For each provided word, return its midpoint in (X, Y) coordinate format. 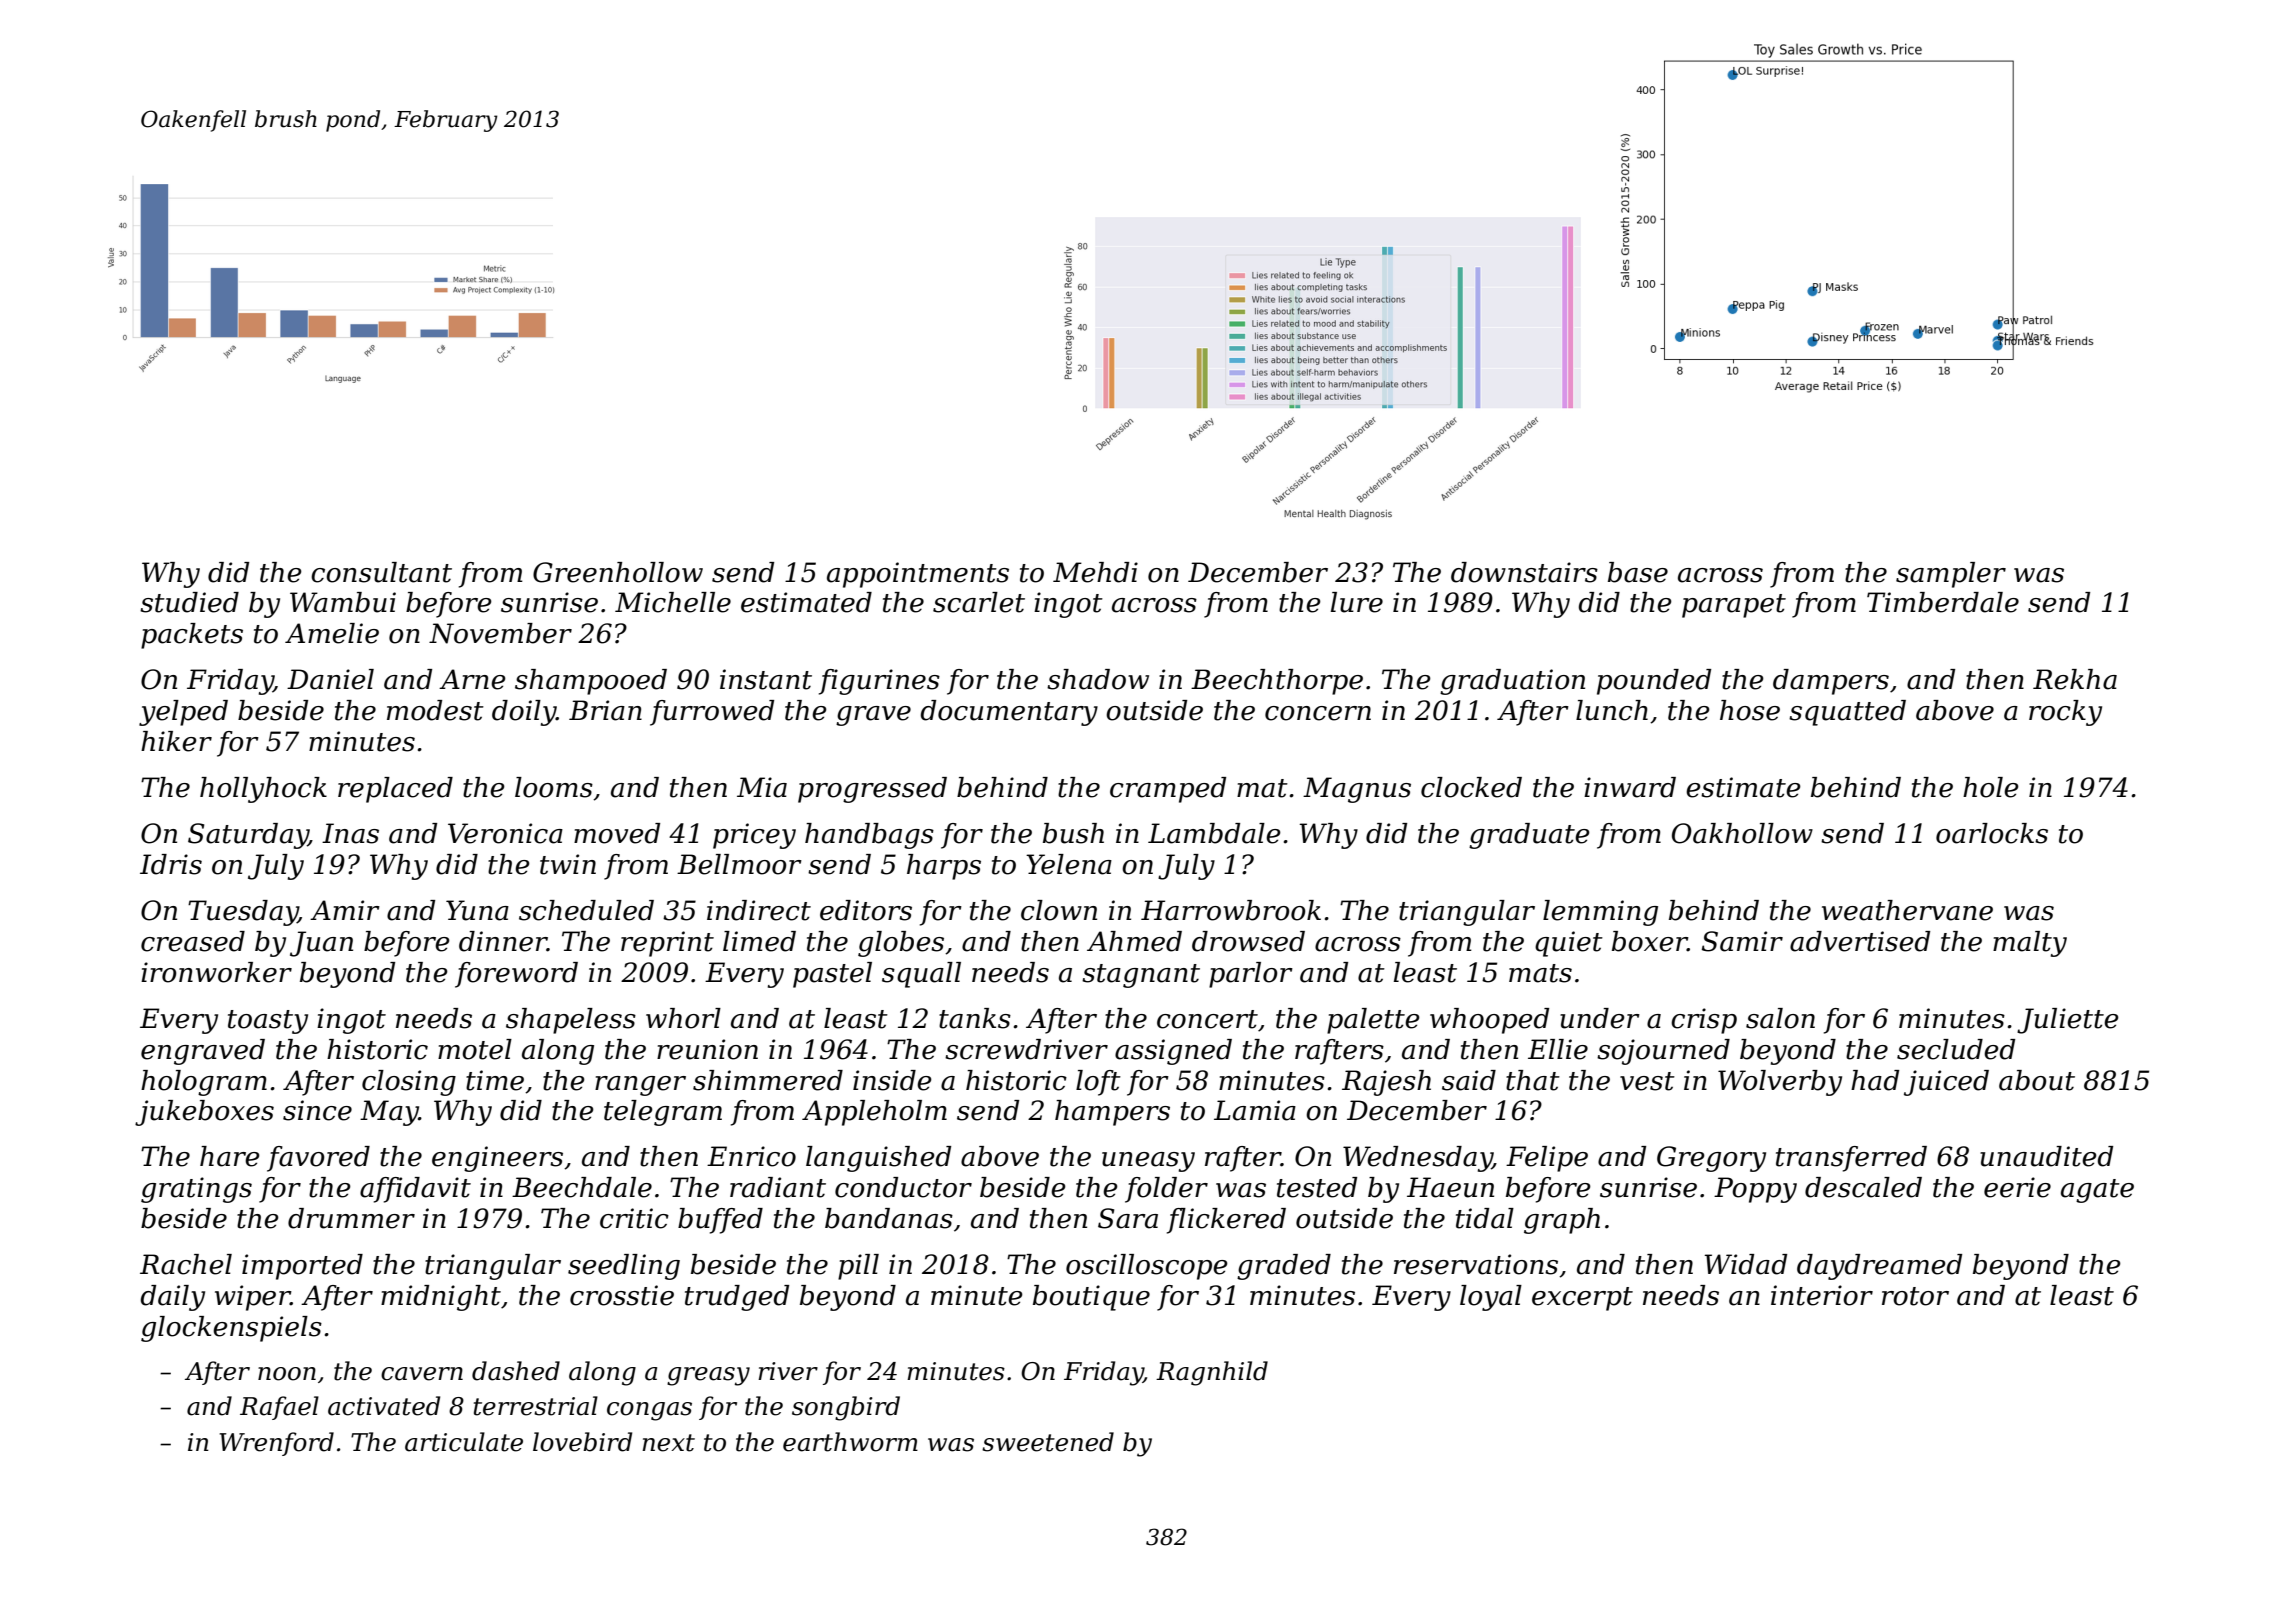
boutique (1091, 1298)
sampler (1951, 575)
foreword (516, 975)
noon (287, 1374)
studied (189, 602)
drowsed (1248, 941)
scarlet (979, 602)
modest (435, 710)
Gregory (1711, 1159)
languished (878, 1159)
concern (1318, 713)
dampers (1831, 682)
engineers (497, 1159)
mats (1540, 973)
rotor (1915, 1296)
